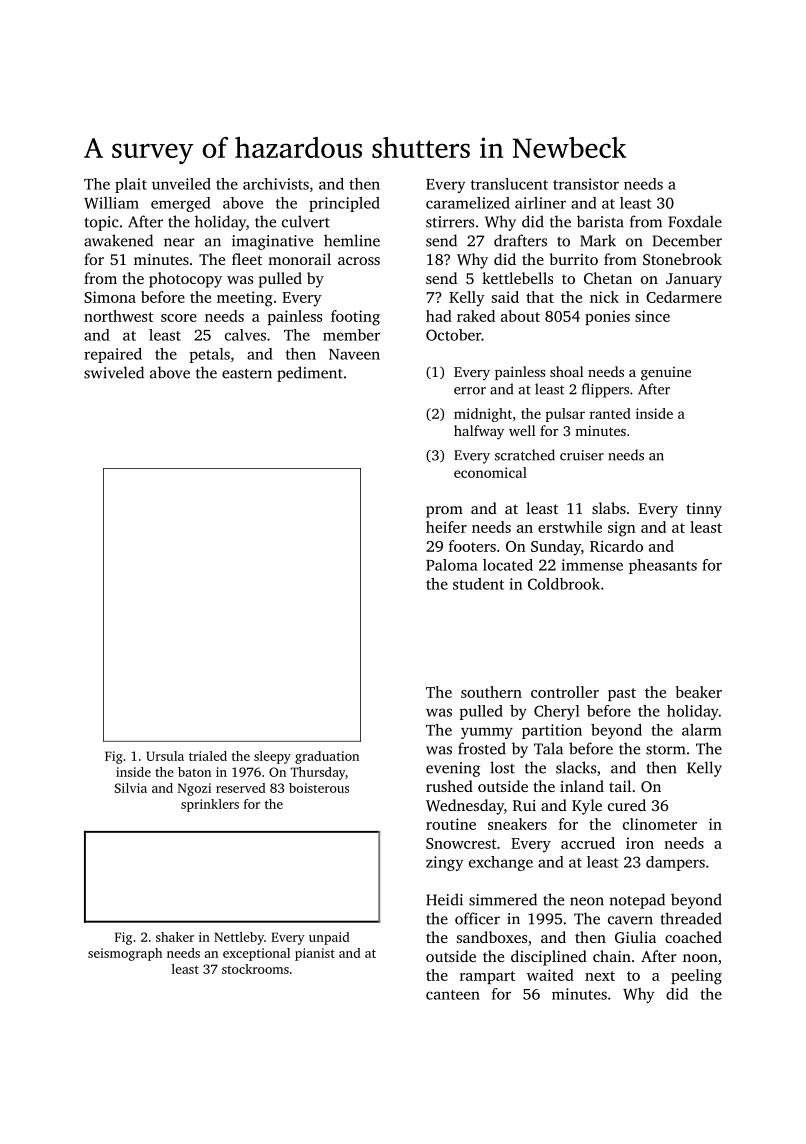 This screenshot has width=806, height=1144. I want to click on economical, so click(490, 472).
